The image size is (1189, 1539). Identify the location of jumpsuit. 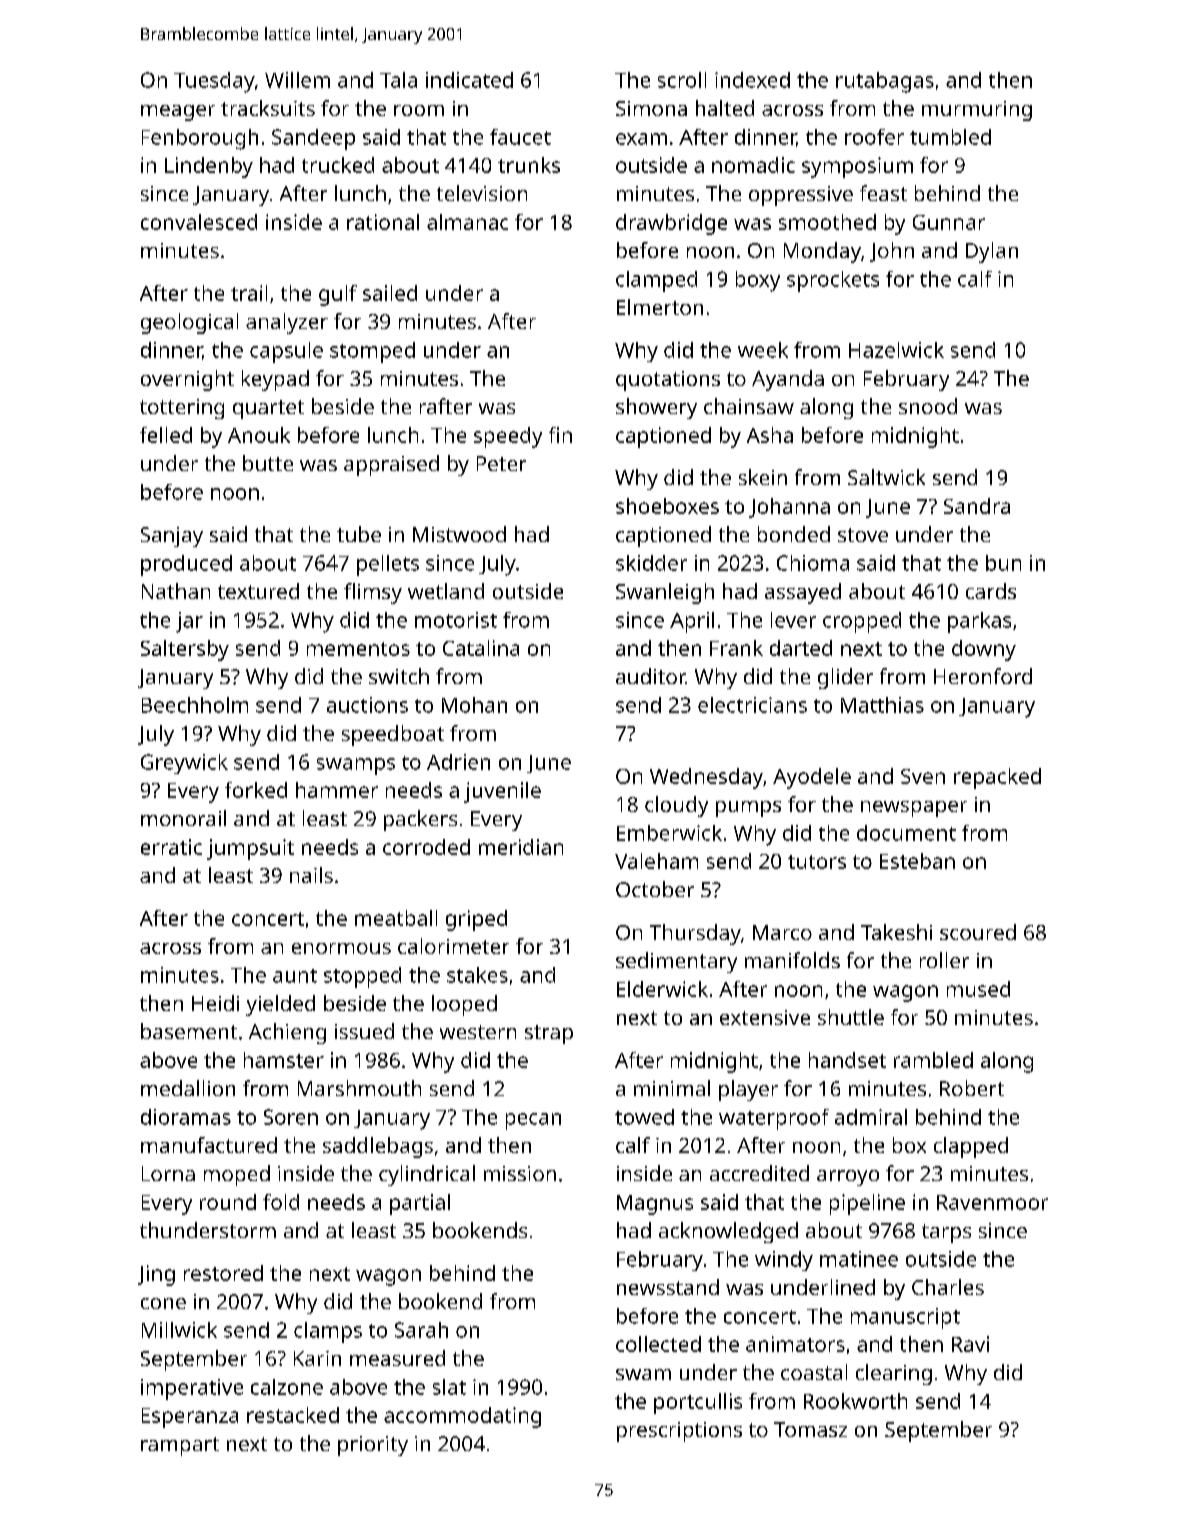
(250, 849).
